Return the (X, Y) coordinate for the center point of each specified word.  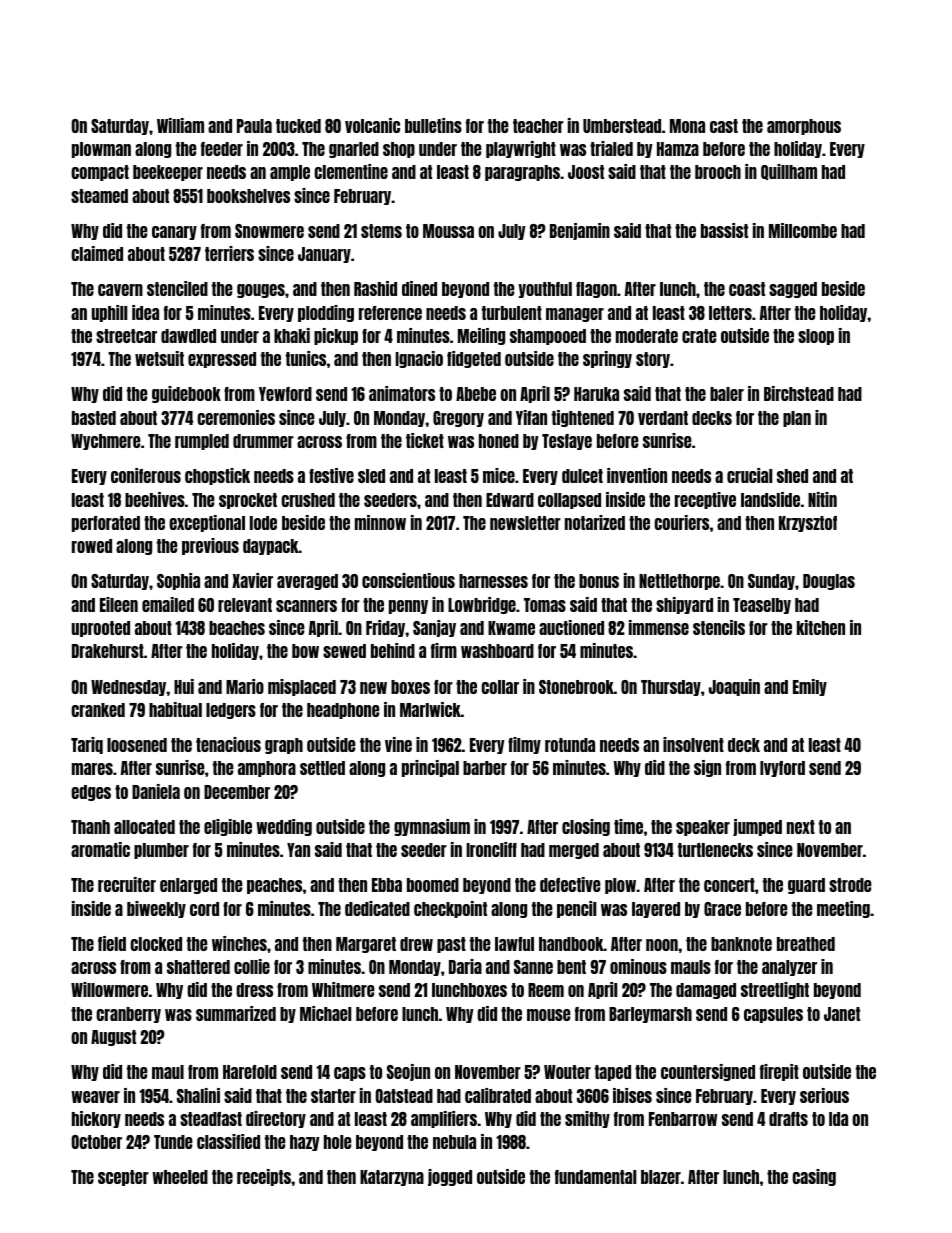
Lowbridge (482, 605)
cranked (98, 710)
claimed (97, 253)
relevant (245, 605)
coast (747, 289)
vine (398, 744)
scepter (123, 1178)
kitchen (821, 627)
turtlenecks (715, 850)
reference (390, 313)
